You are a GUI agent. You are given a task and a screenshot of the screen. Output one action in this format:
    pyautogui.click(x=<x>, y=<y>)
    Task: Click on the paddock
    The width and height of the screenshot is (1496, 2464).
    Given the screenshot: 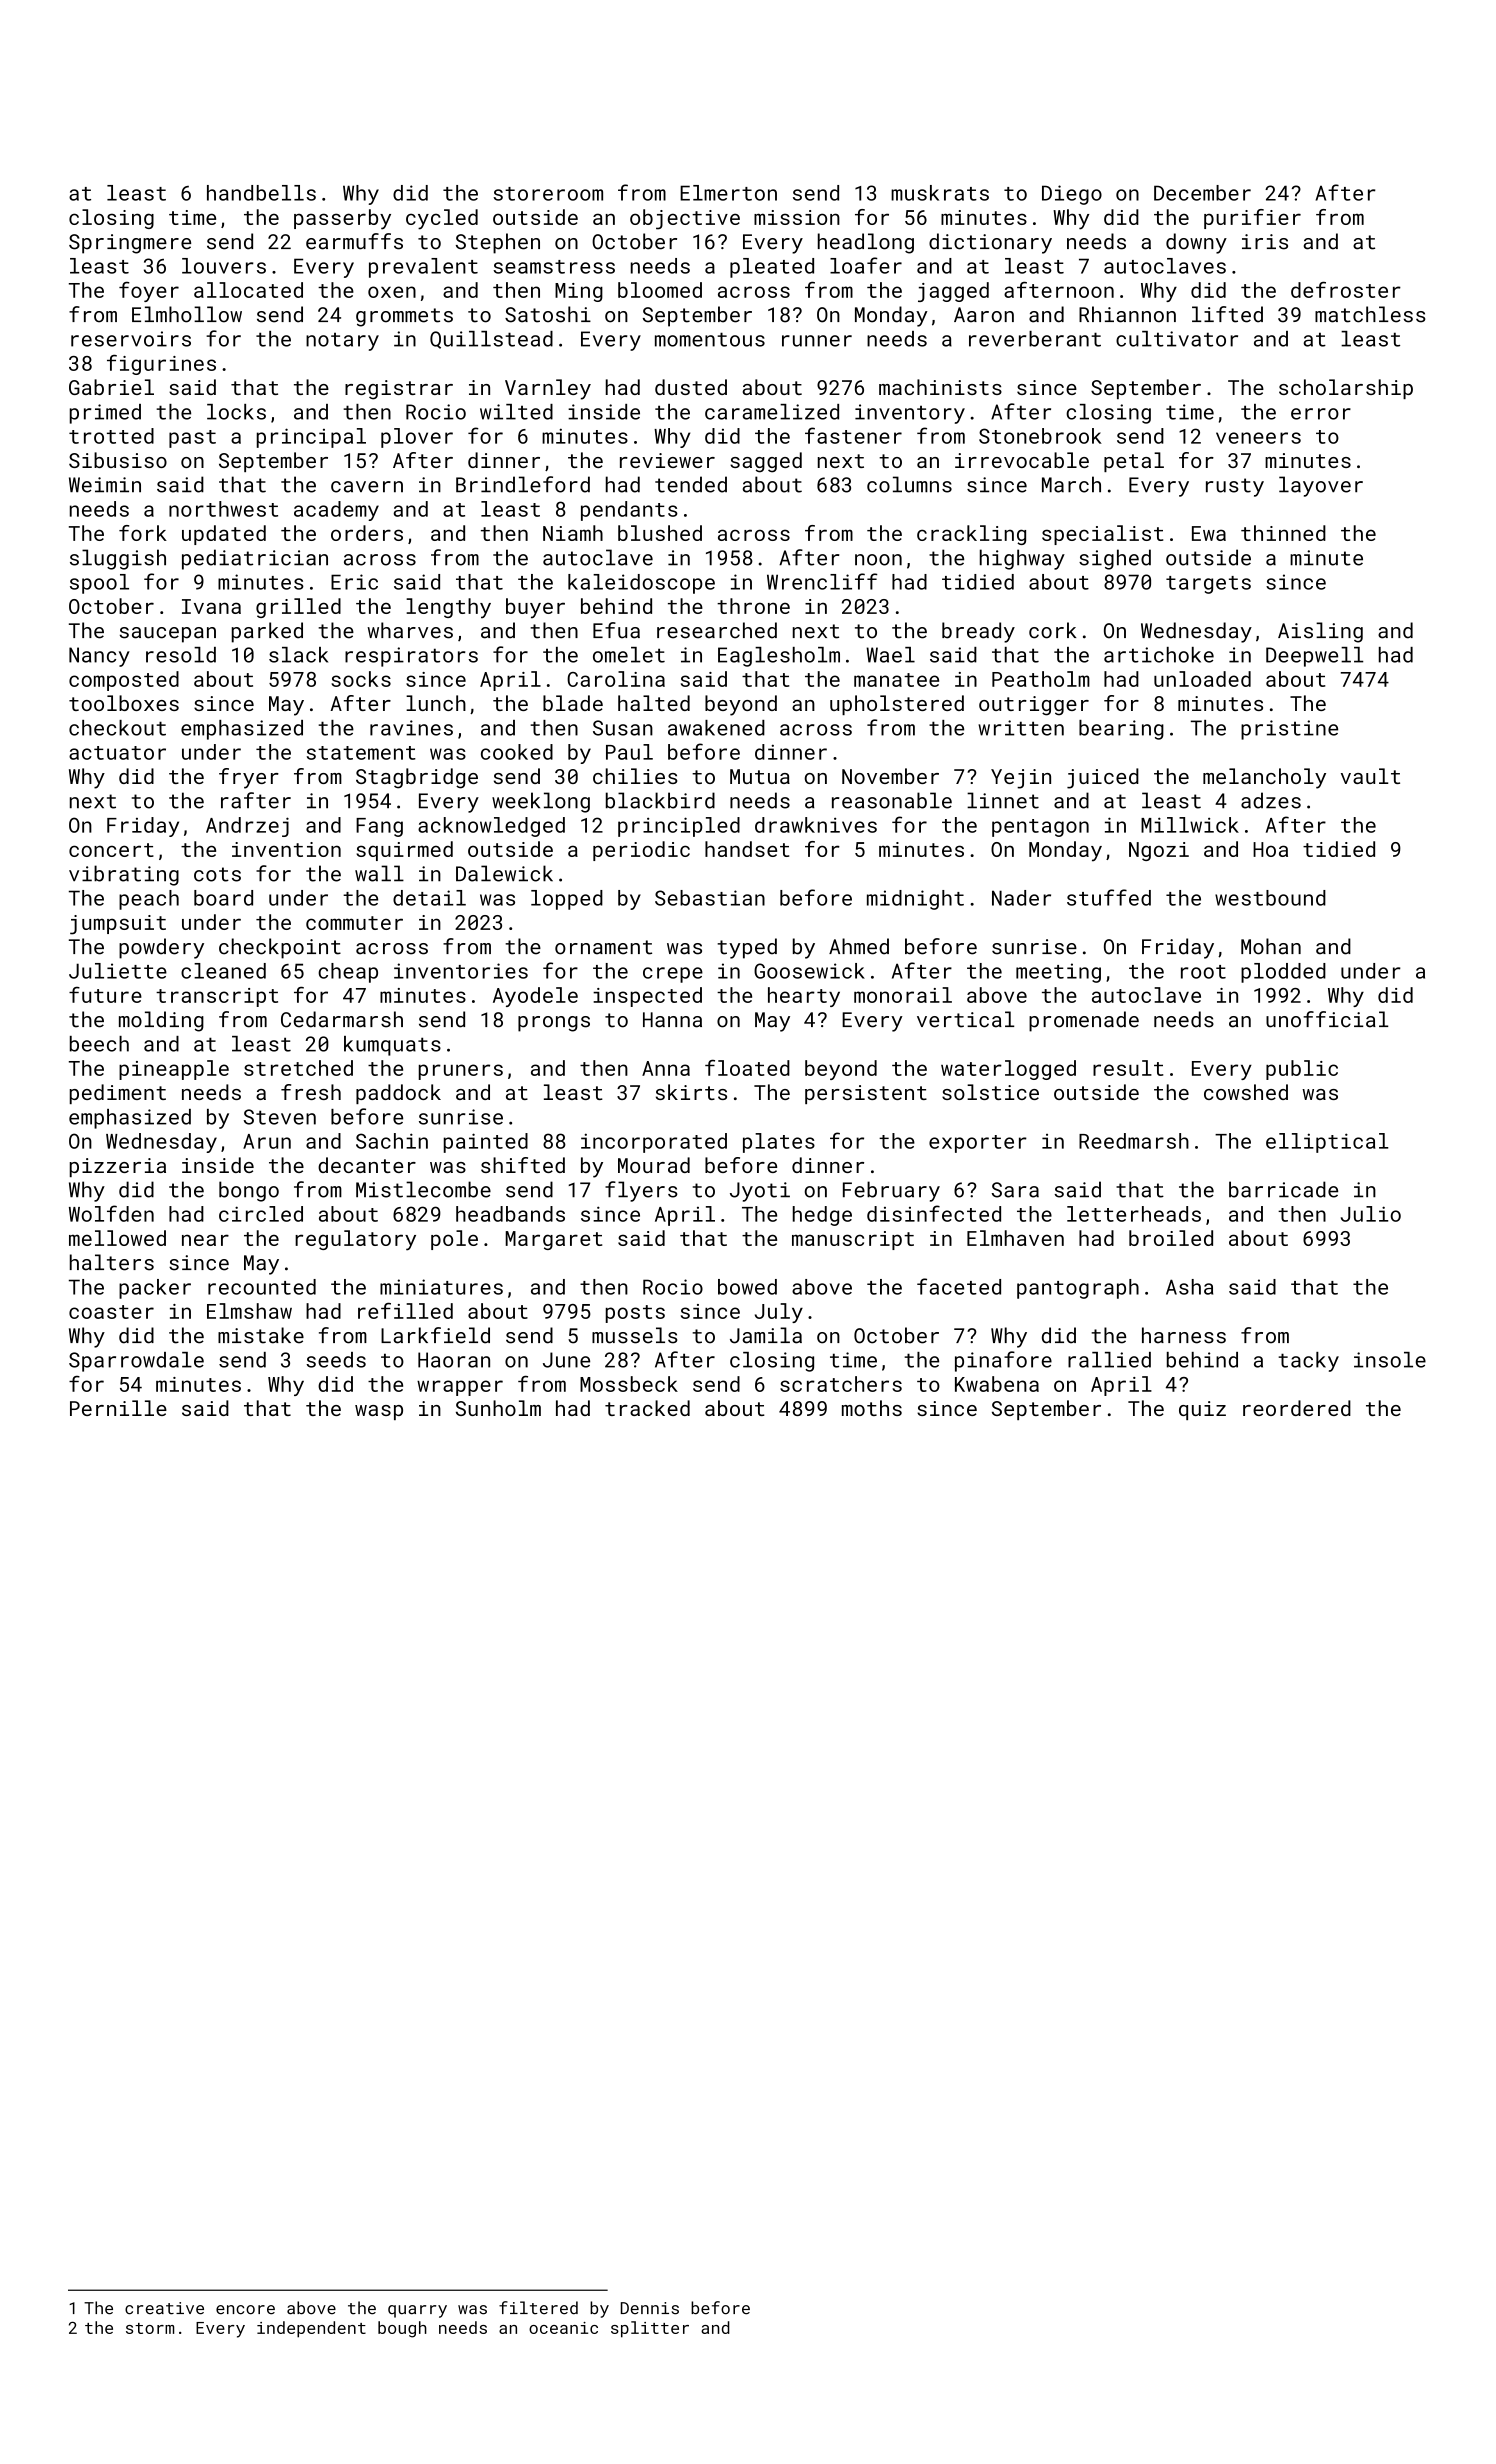 What is the action you would take?
    pyautogui.click(x=398, y=1094)
